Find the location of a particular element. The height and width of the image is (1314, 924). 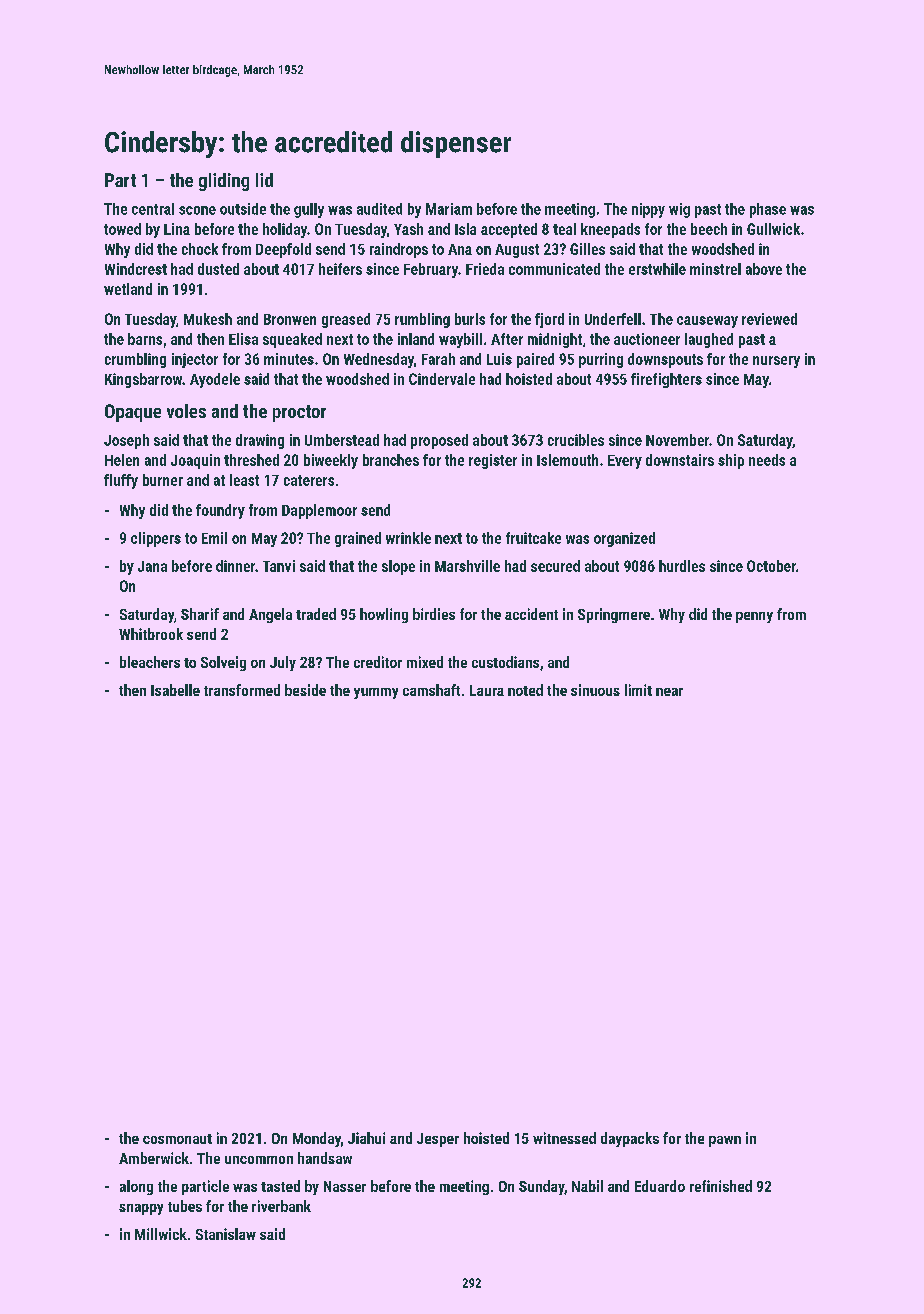

Springmere is located at coordinates (614, 615).
